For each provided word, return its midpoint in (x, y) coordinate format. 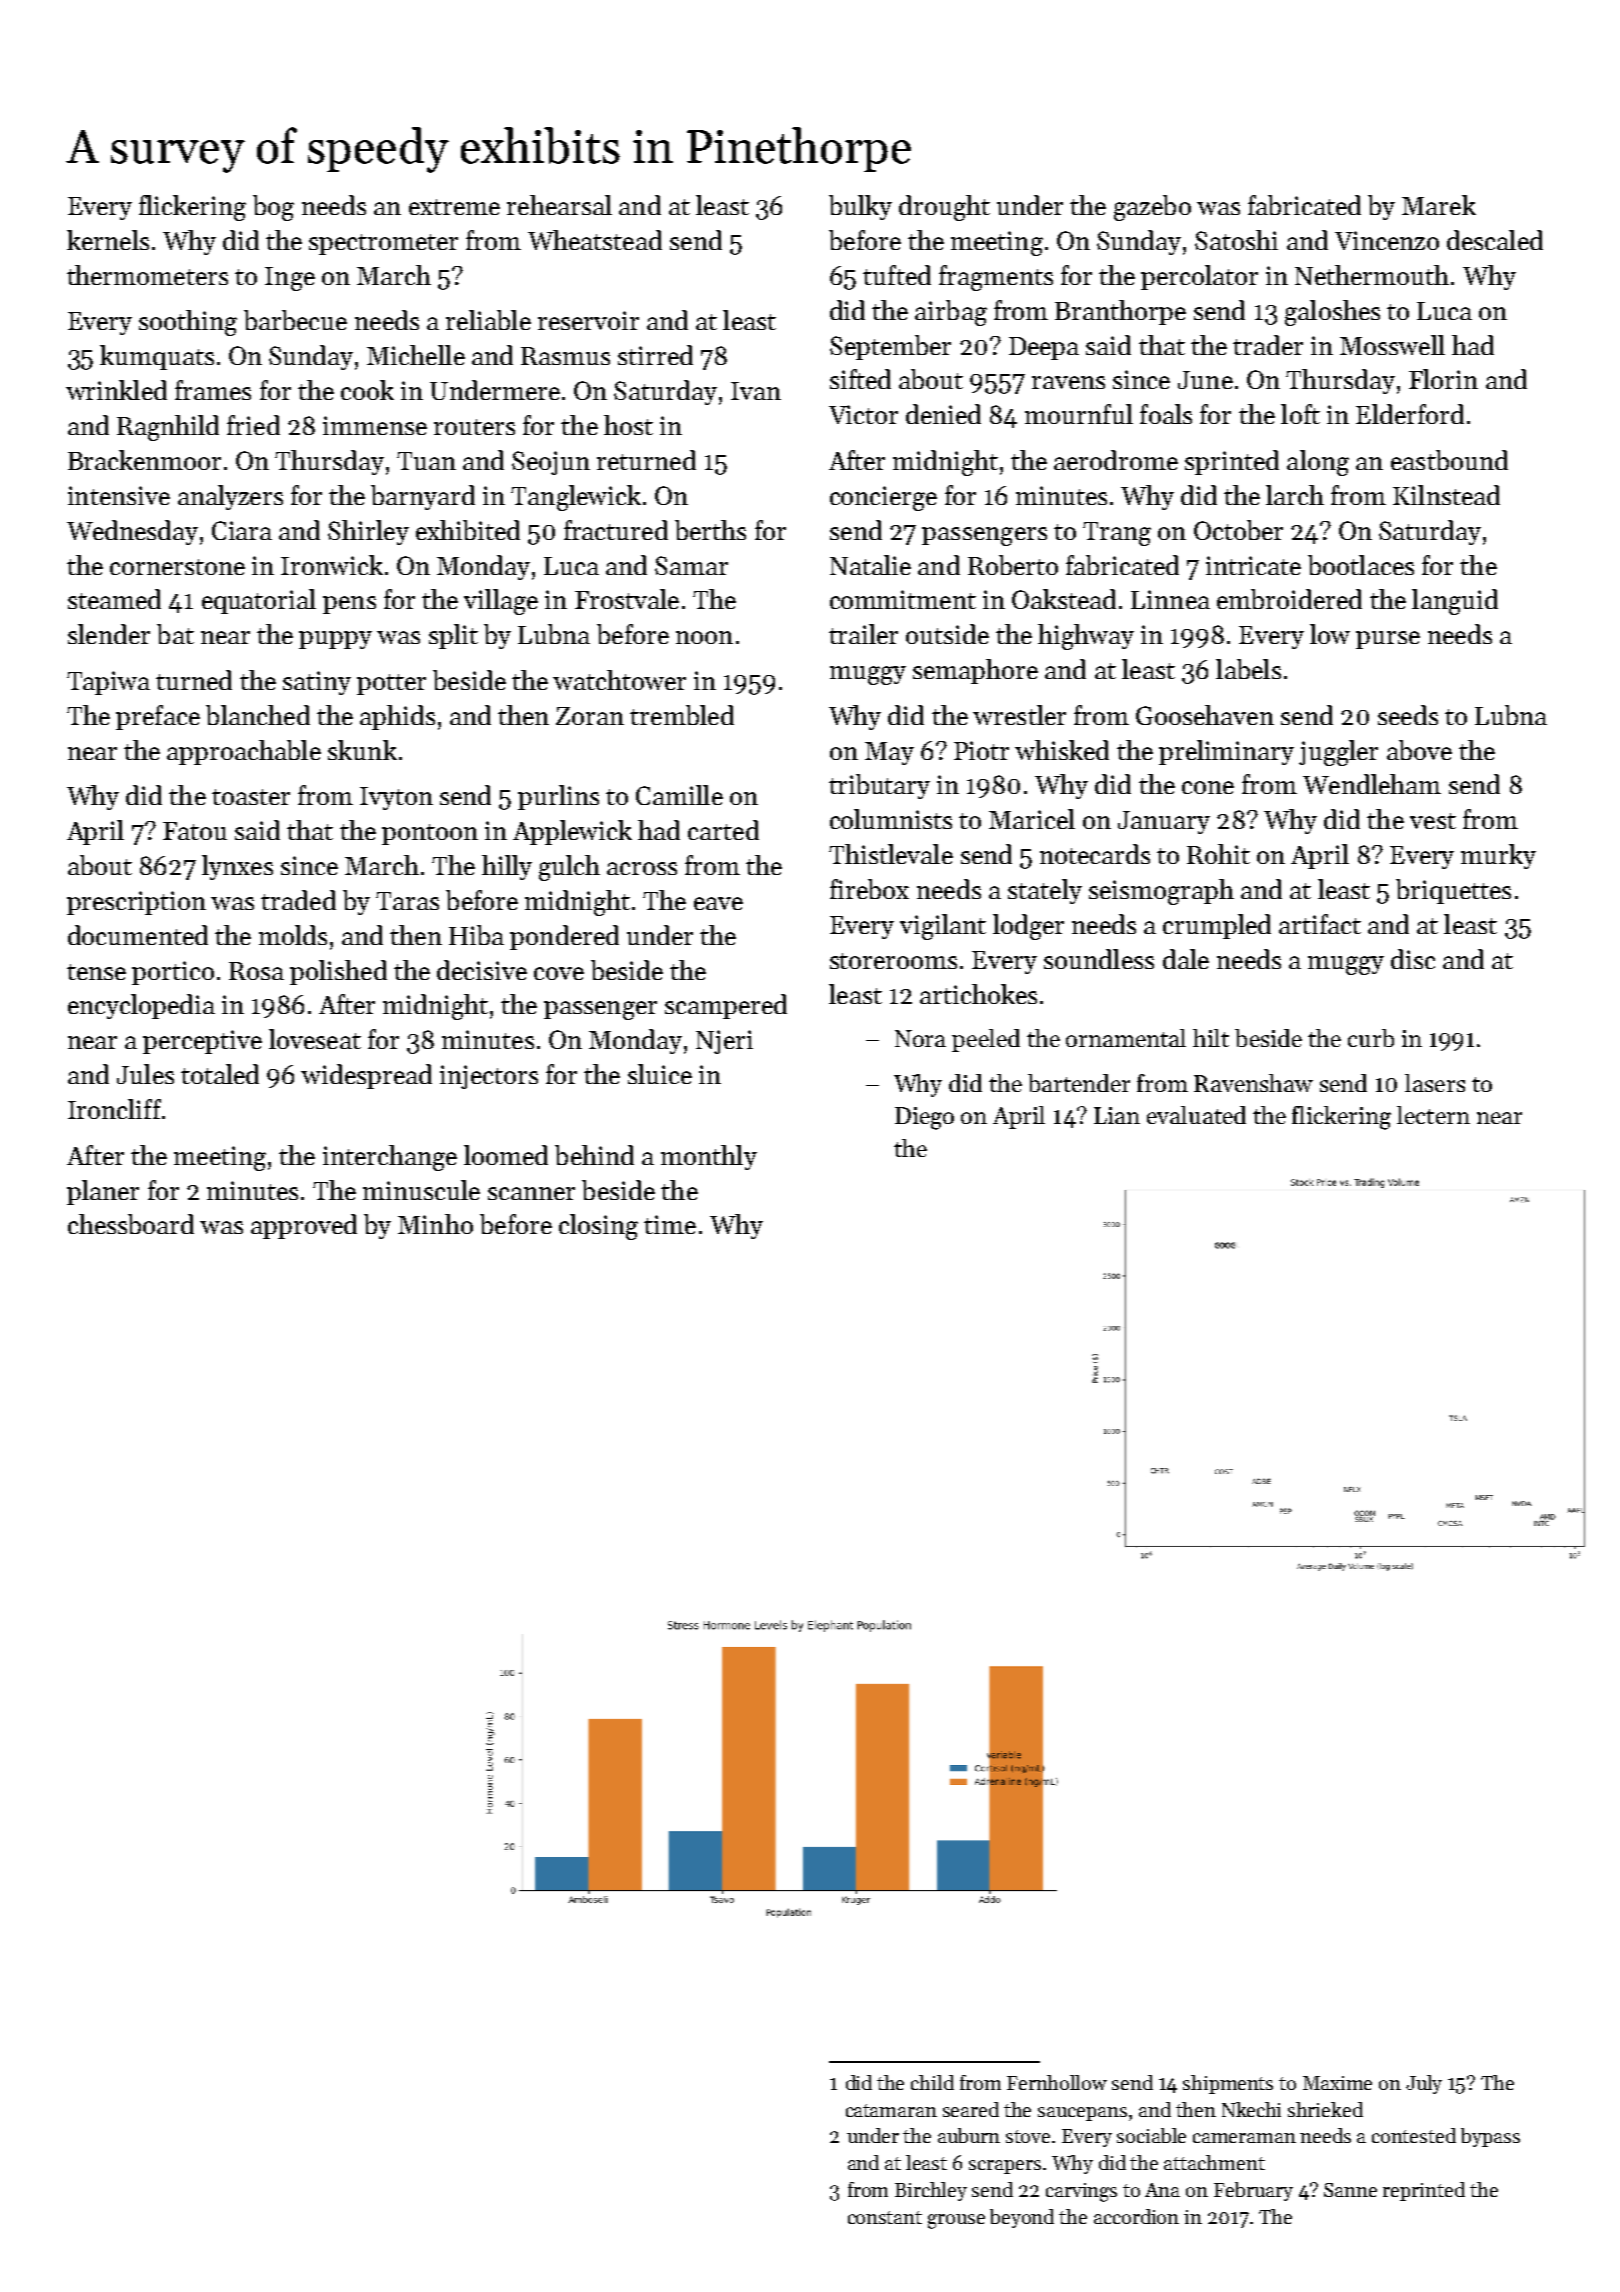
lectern (1433, 1115)
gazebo (1152, 208)
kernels (108, 240)
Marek (1439, 205)
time (670, 1224)
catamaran (891, 2110)
